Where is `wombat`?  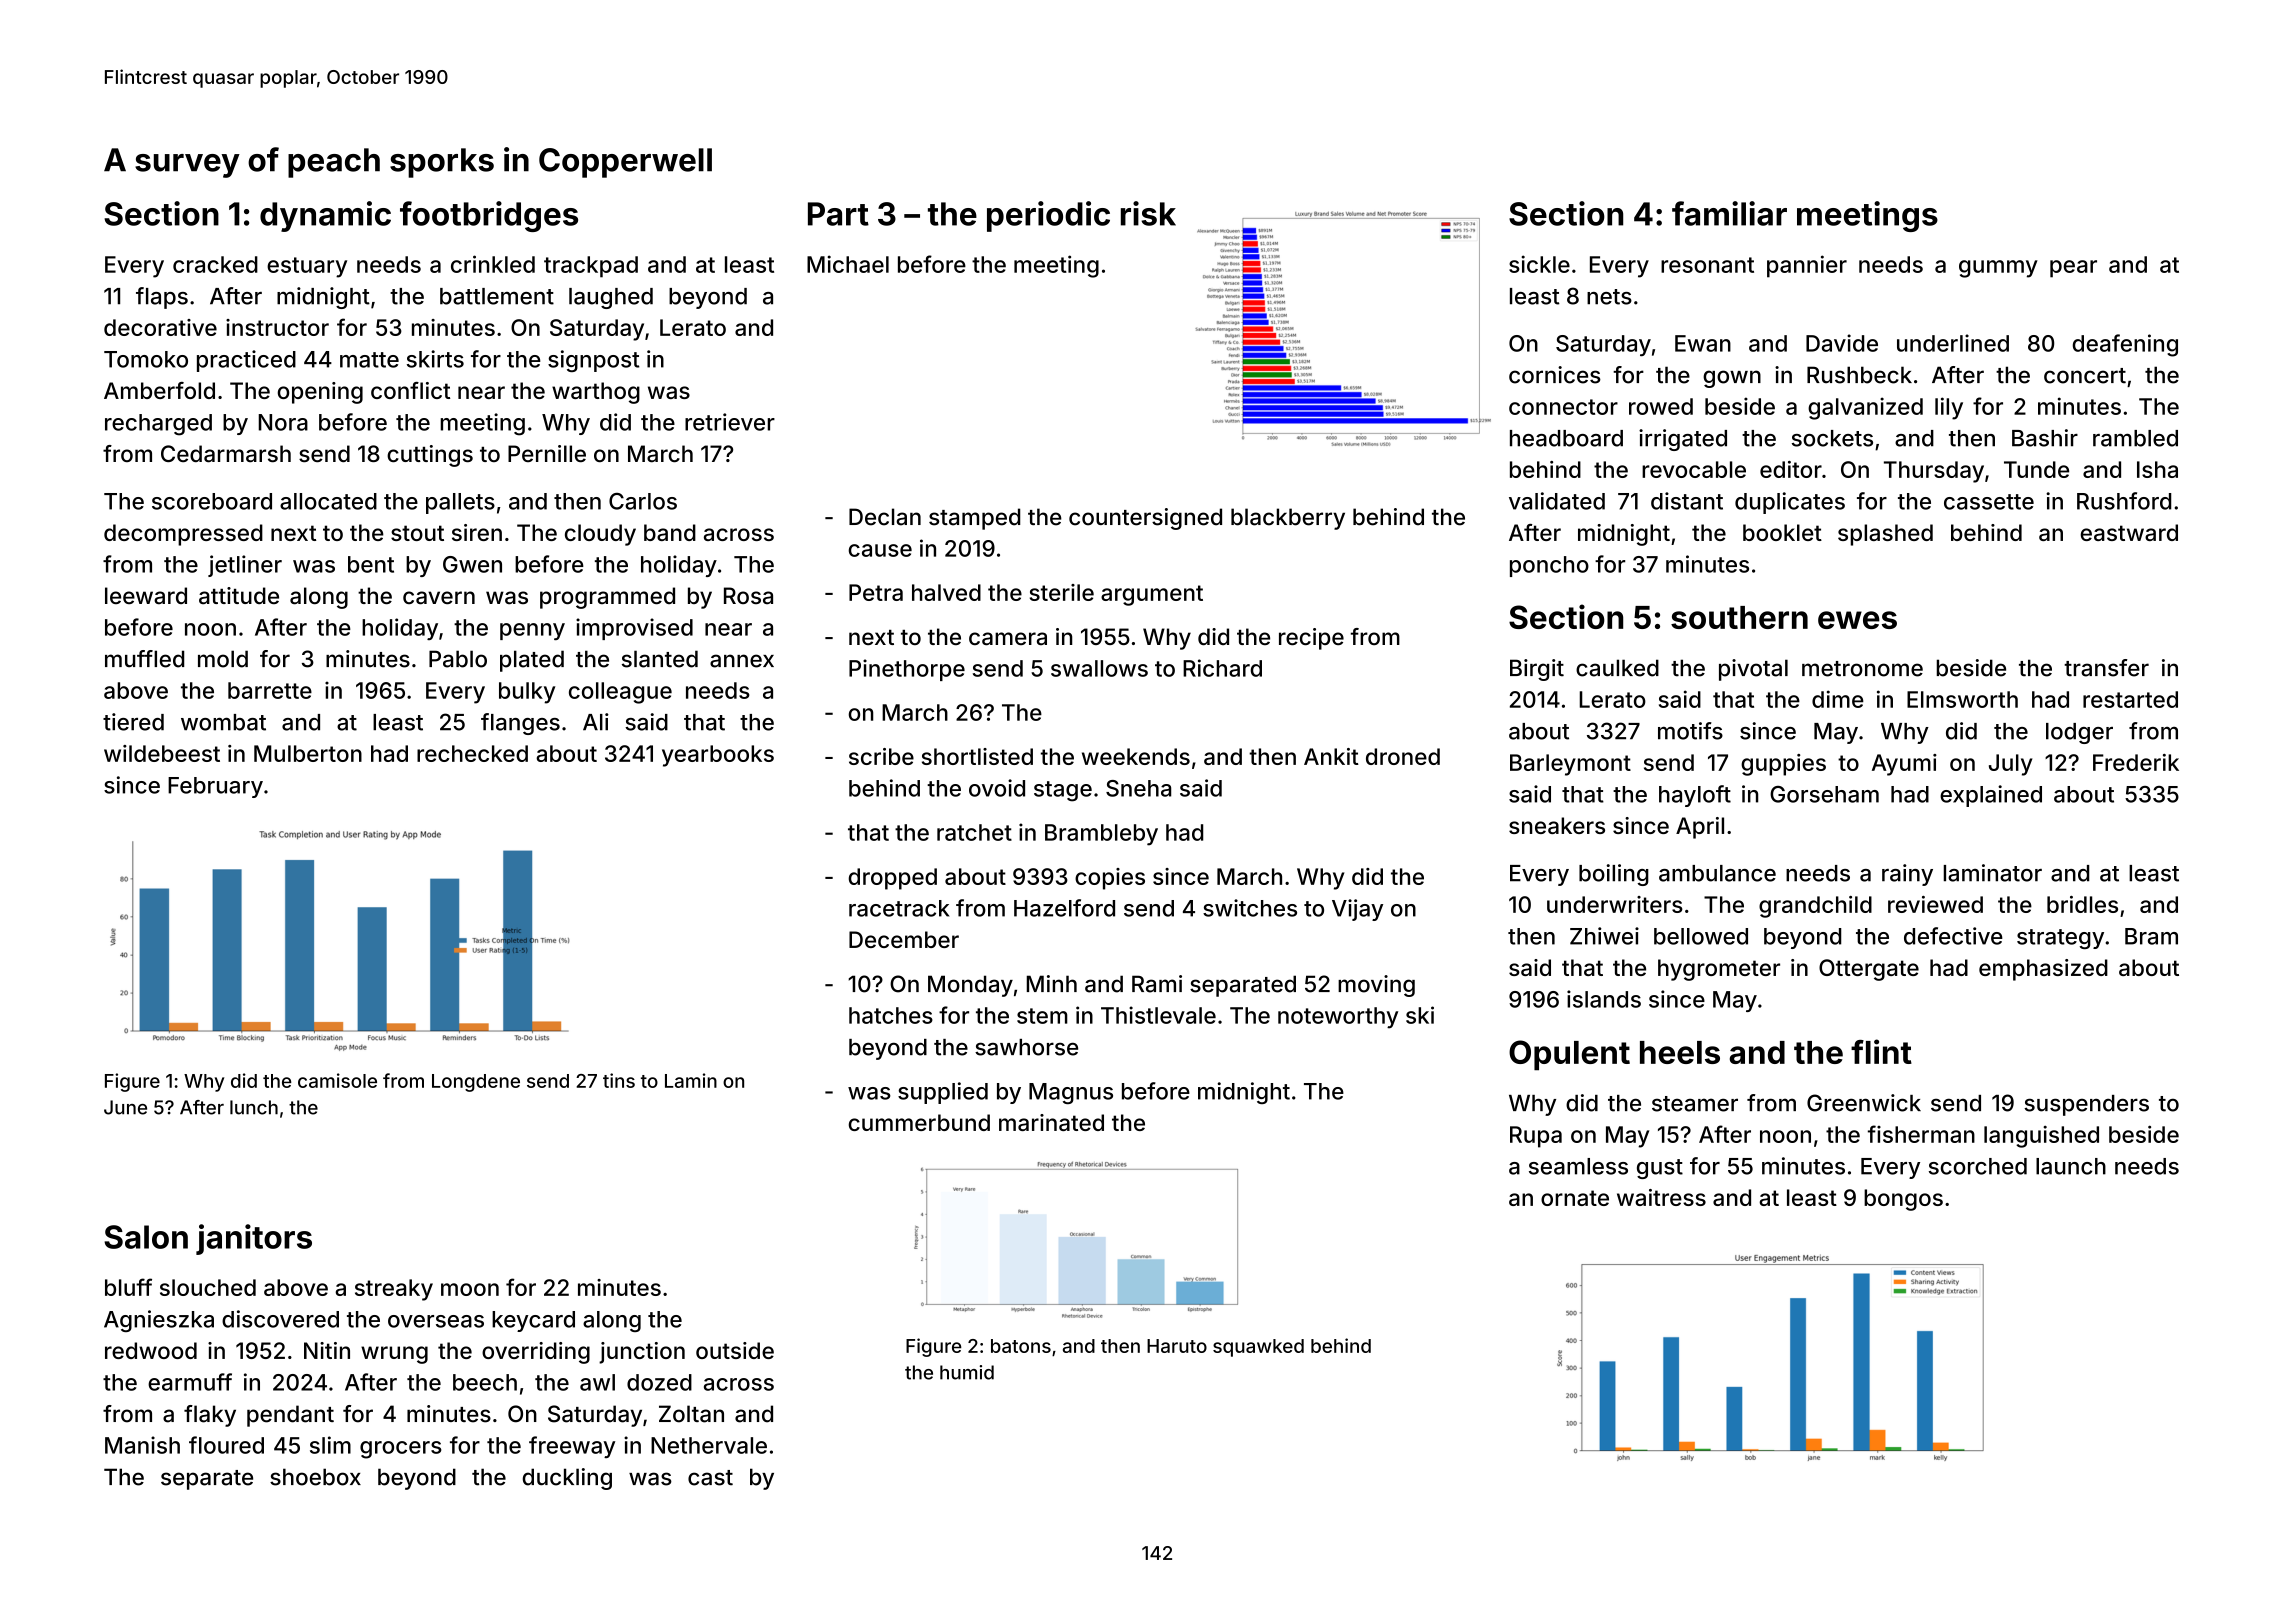 wombat is located at coordinates (223, 722).
